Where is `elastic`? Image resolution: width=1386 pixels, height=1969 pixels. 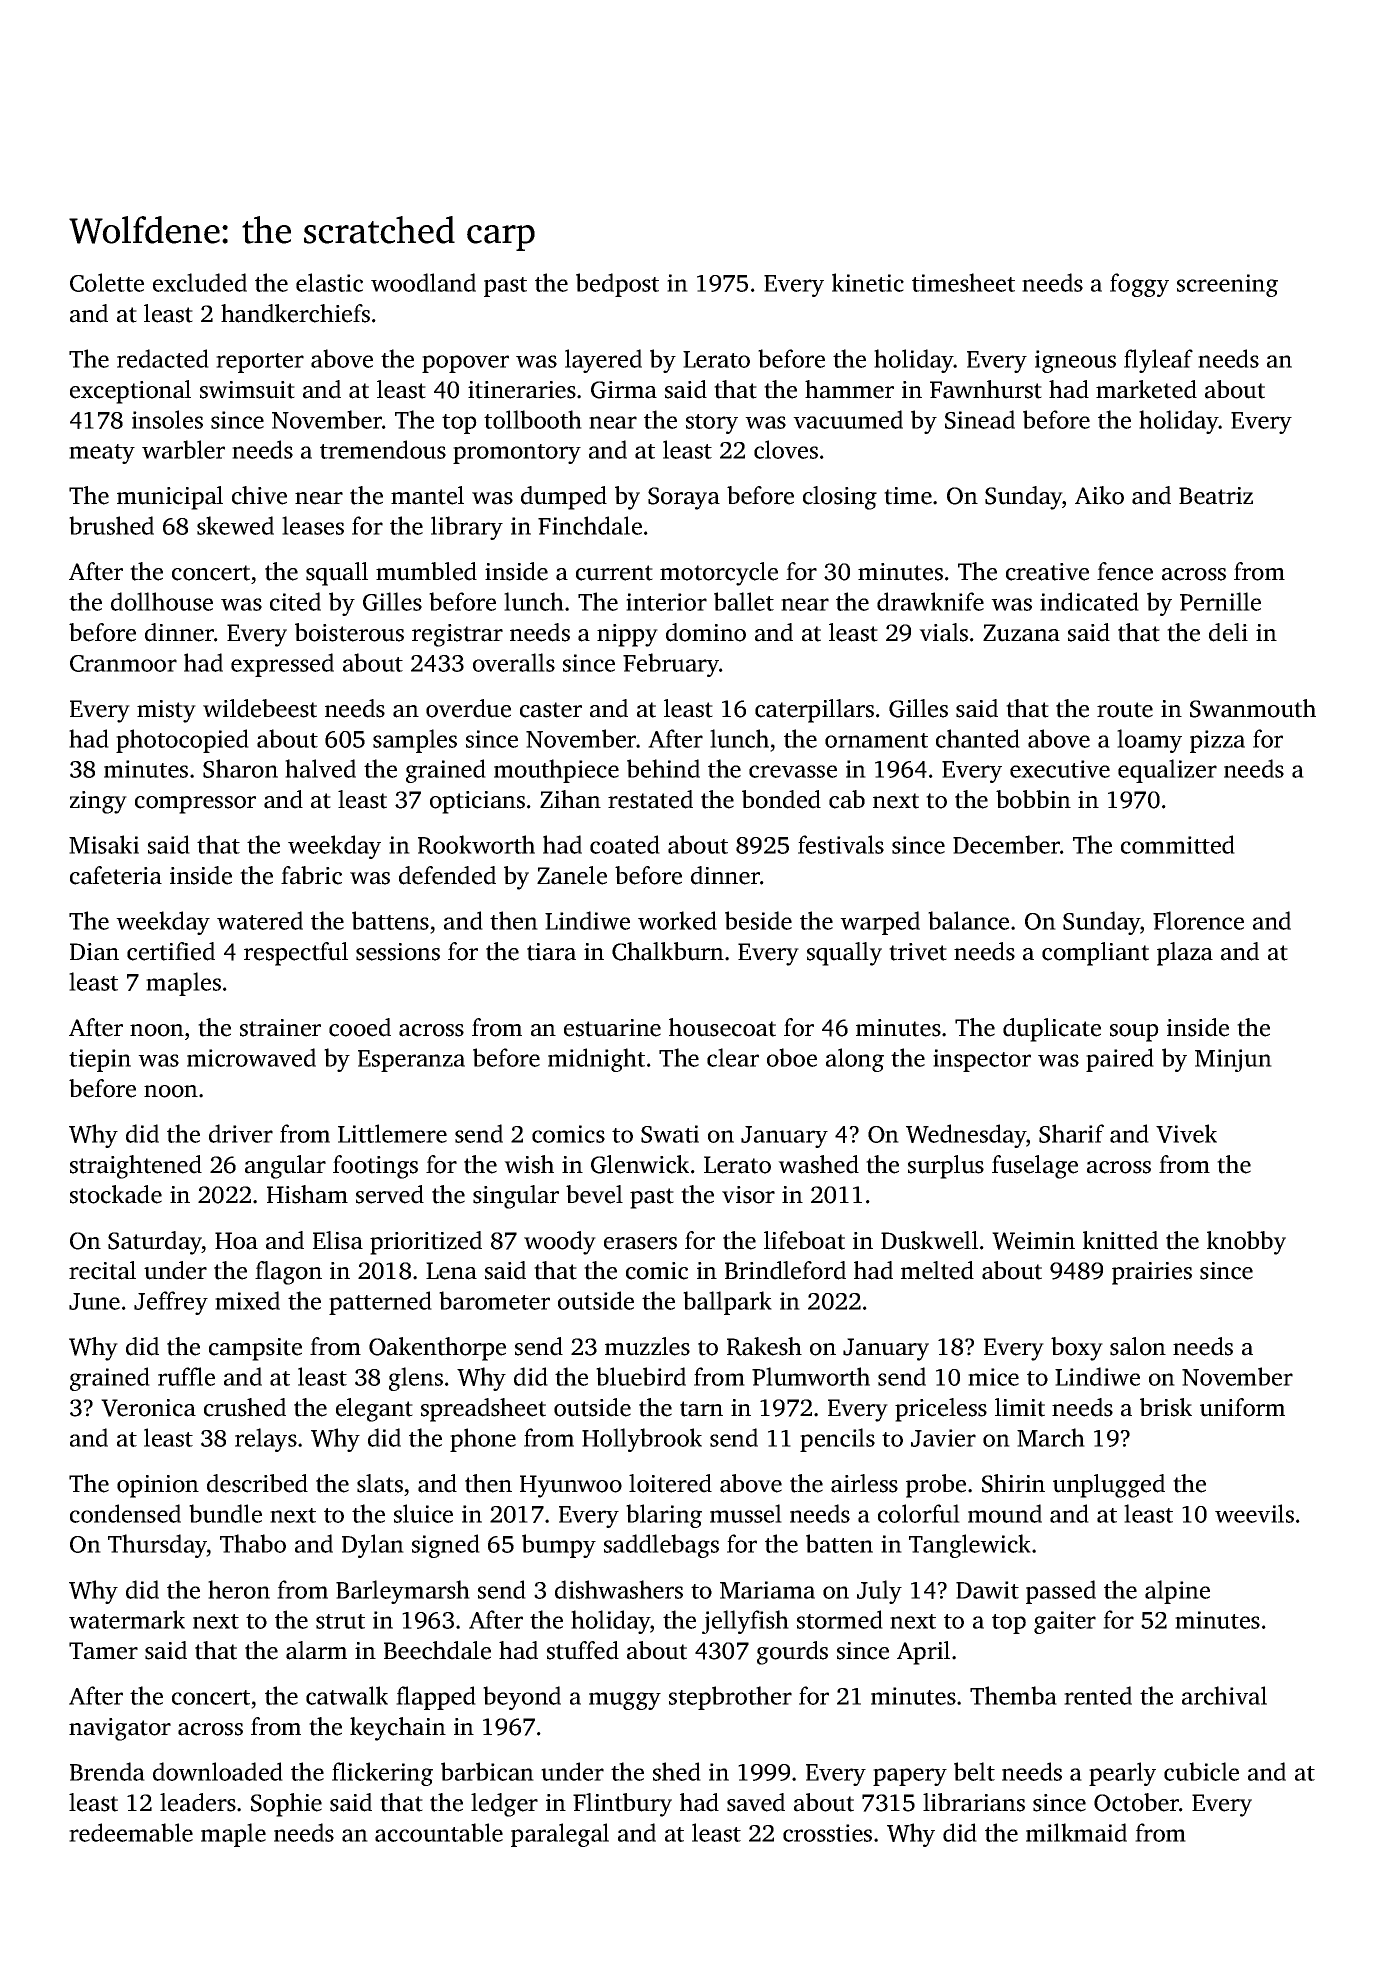 elastic is located at coordinates (329, 282).
